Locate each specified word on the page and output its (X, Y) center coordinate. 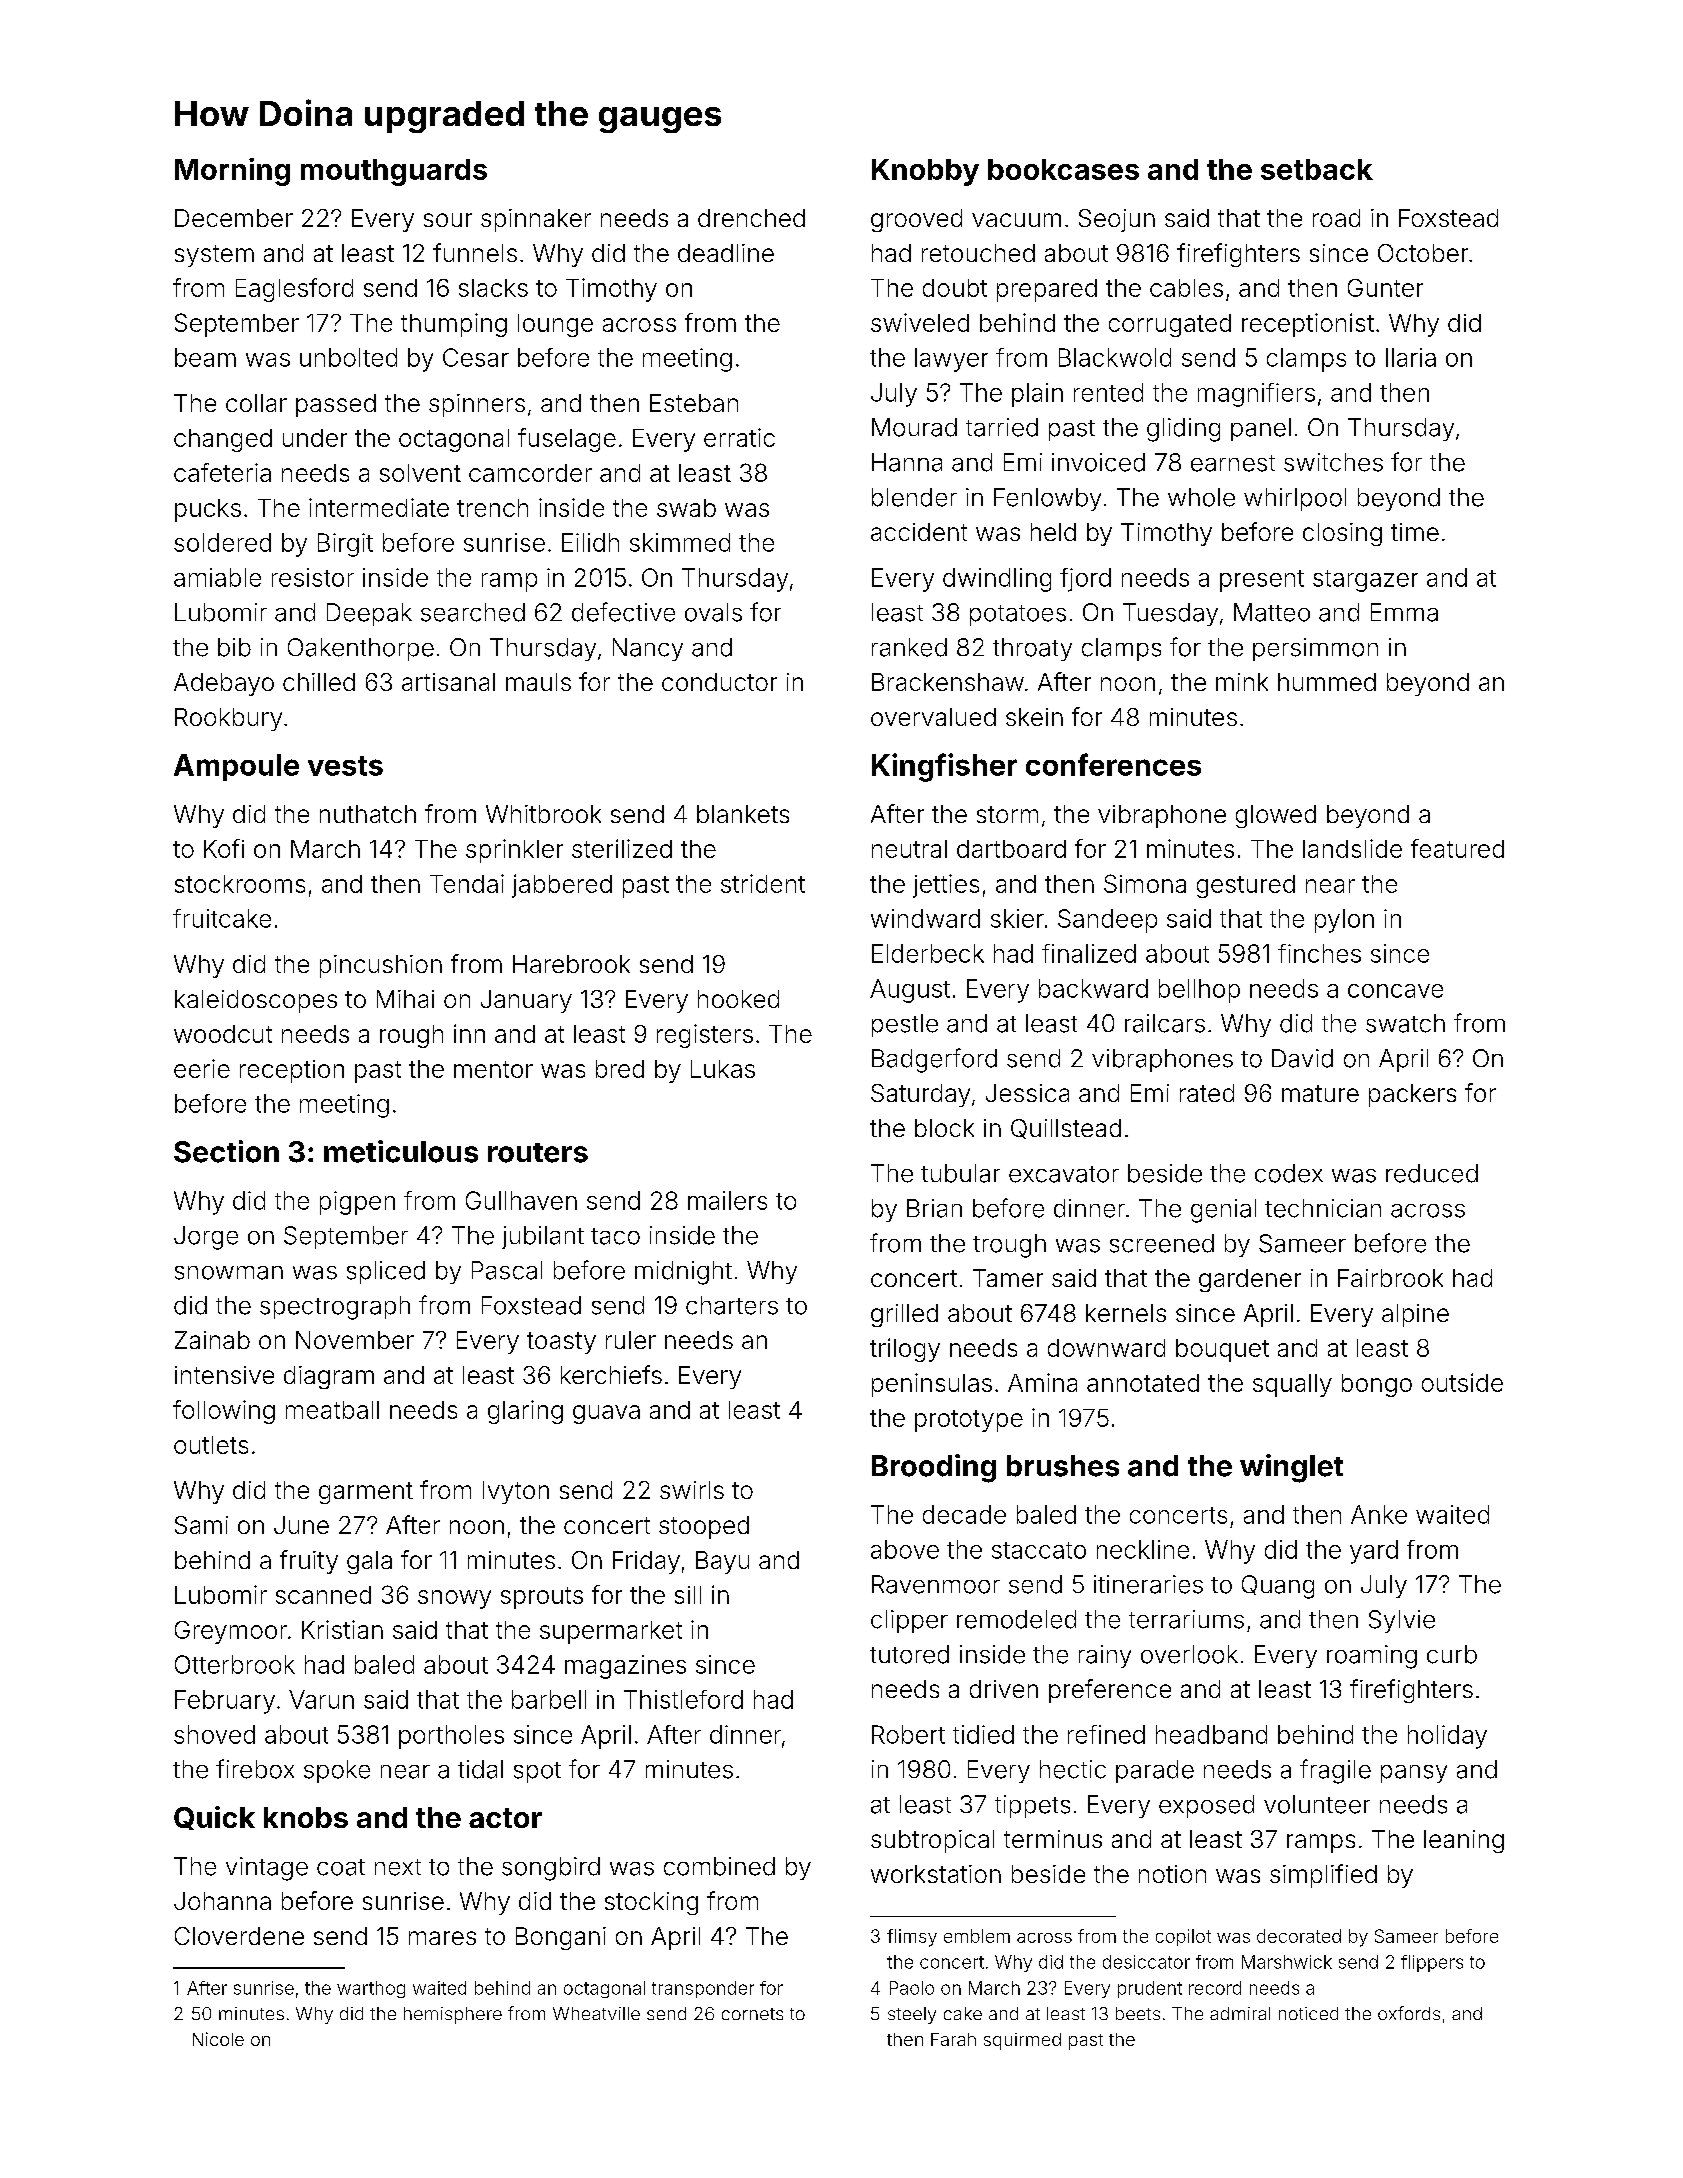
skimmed (680, 542)
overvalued (933, 717)
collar (256, 403)
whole (1201, 497)
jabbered (562, 886)
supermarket (611, 1632)
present (1262, 581)
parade (1155, 1771)
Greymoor (231, 1632)
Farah (953, 2039)
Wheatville (596, 2013)
